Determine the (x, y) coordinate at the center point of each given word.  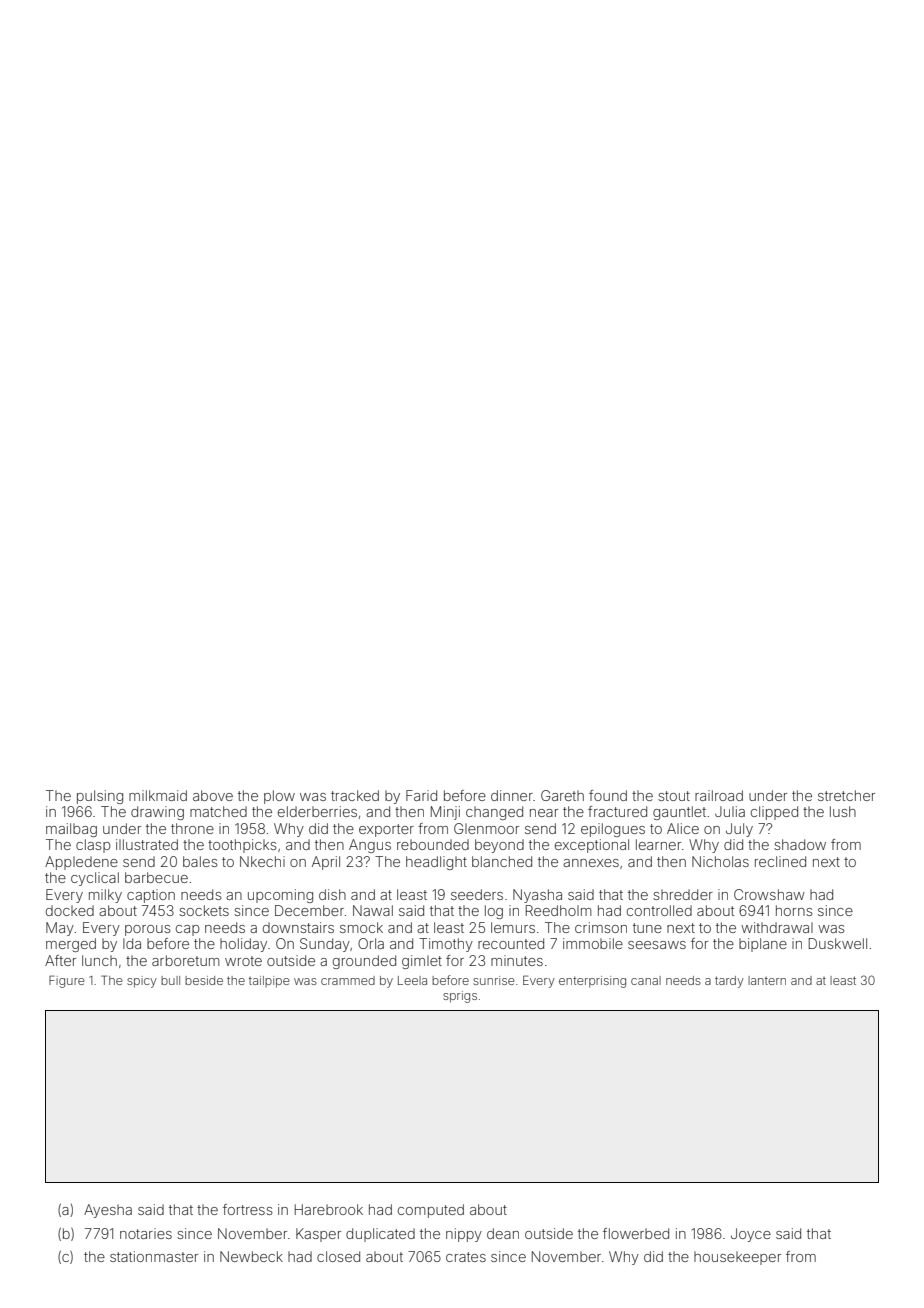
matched (218, 811)
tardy (729, 982)
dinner (512, 795)
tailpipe (269, 982)
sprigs (460, 997)
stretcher (846, 795)
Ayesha (108, 1211)
